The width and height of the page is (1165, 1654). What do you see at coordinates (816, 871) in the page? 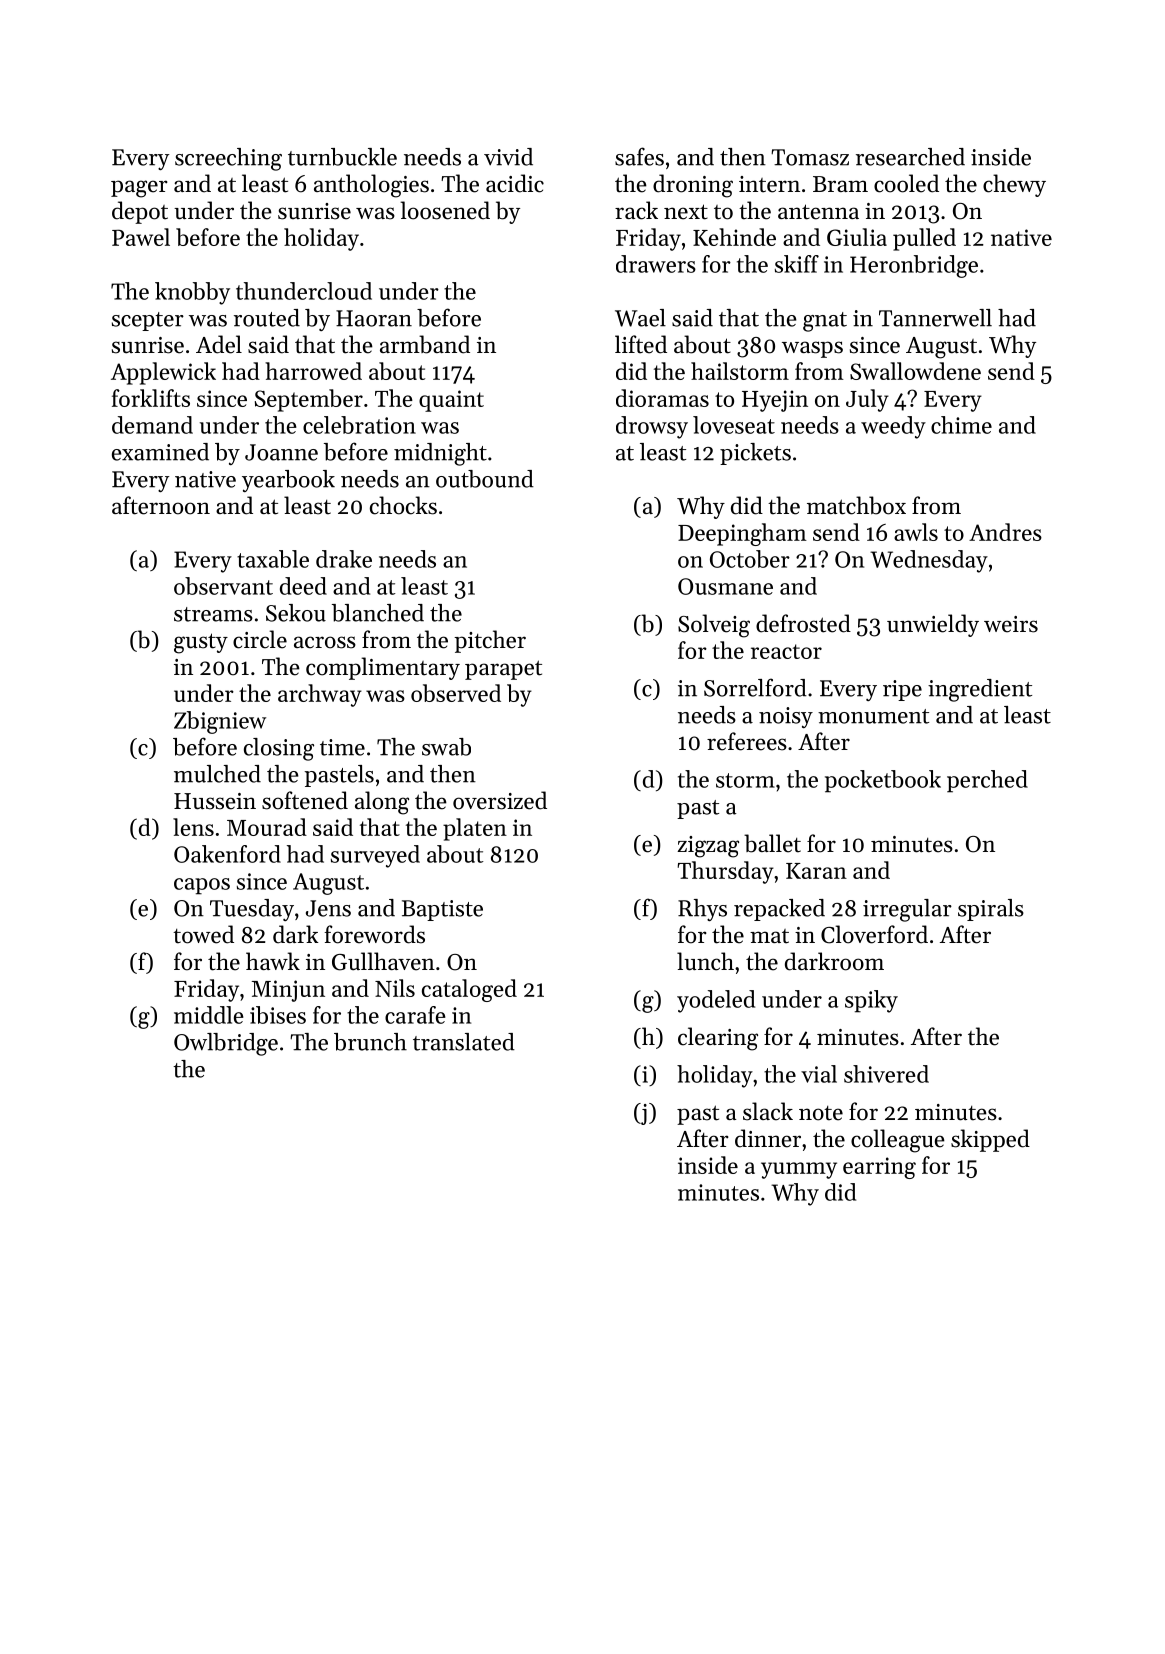
I see `Karan` at bounding box center [816, 871].
